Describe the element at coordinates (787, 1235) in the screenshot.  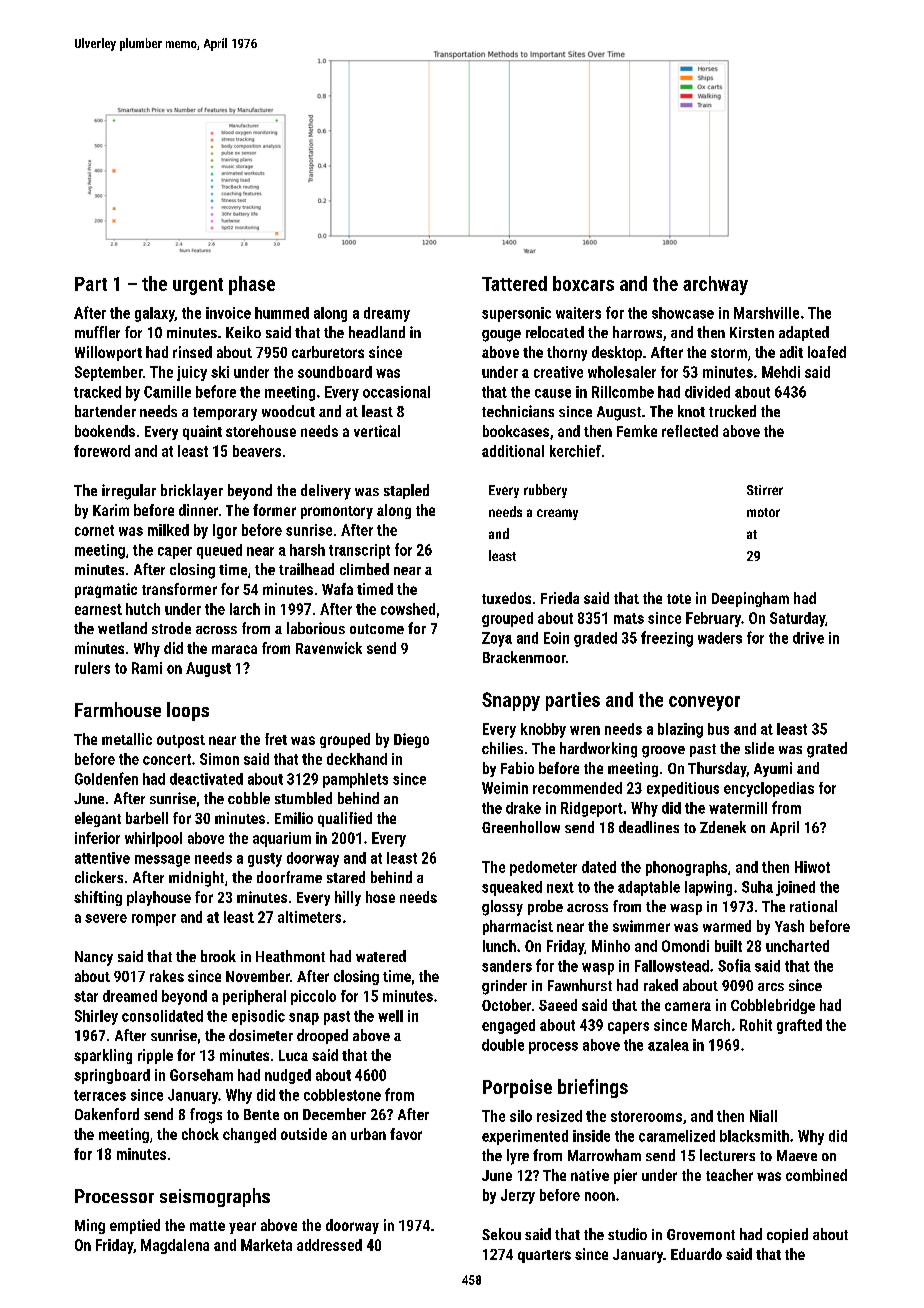
I see `copied` at that location.
